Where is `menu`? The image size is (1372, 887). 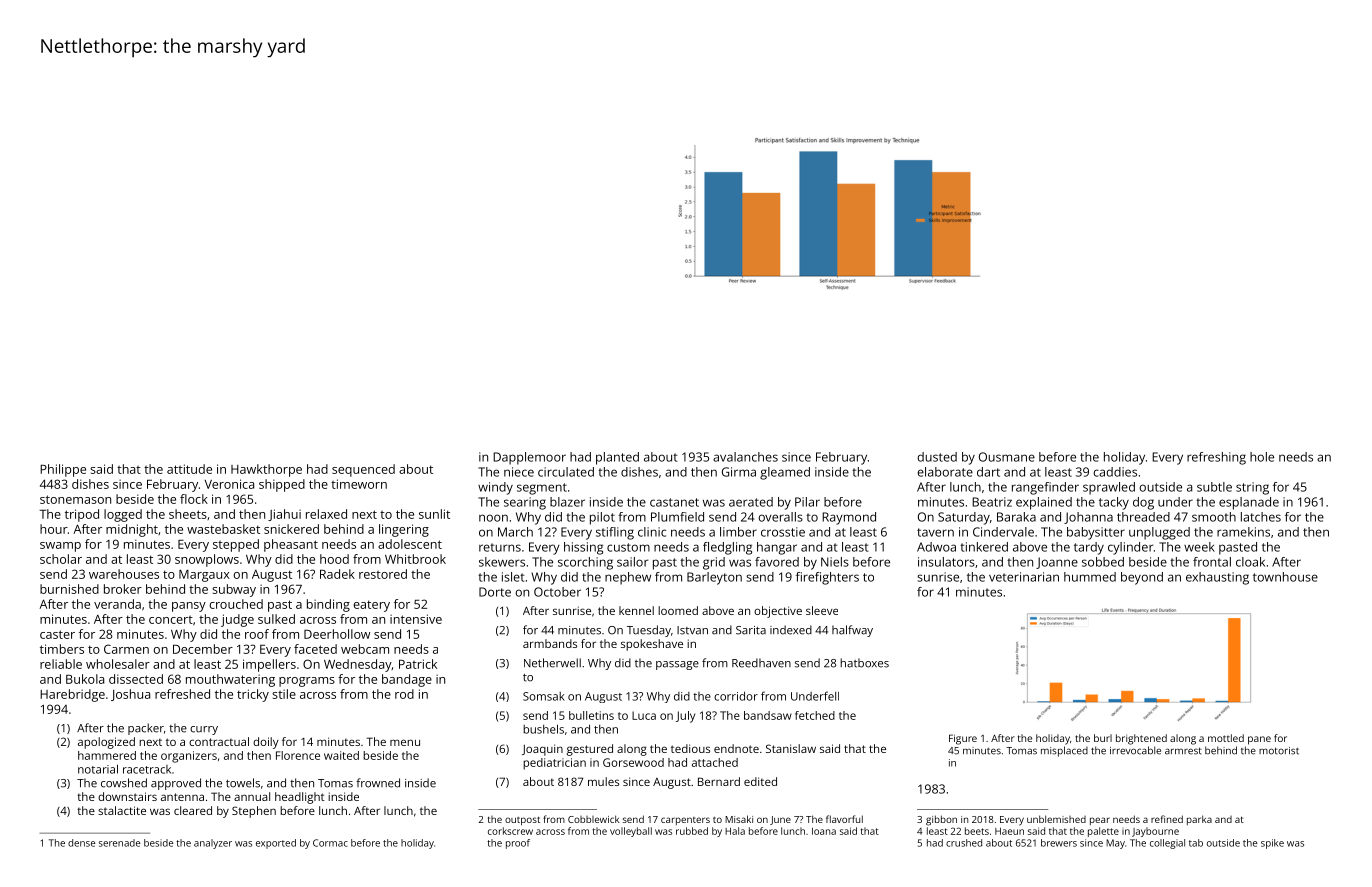
menu is located at coordinates (405, 742).
